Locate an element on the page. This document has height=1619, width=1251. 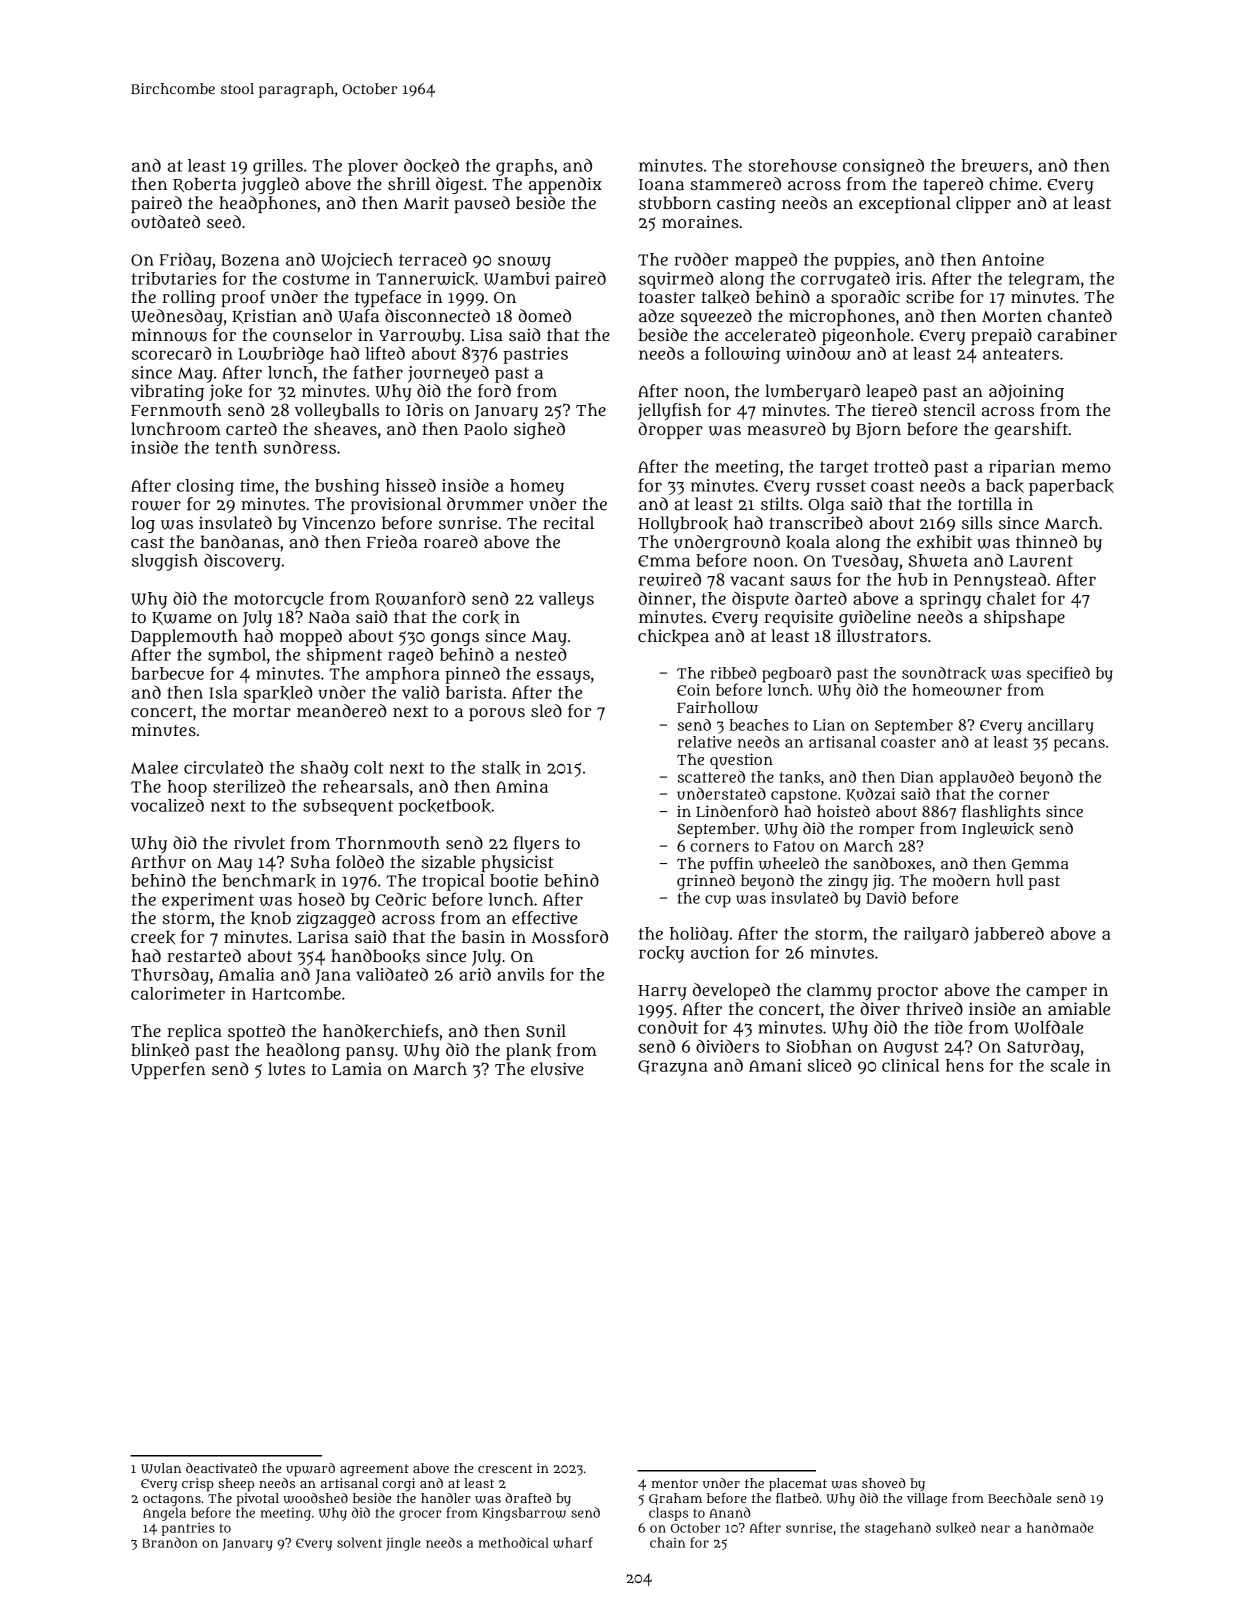
Graham is located at coordinates (675, 1499).
